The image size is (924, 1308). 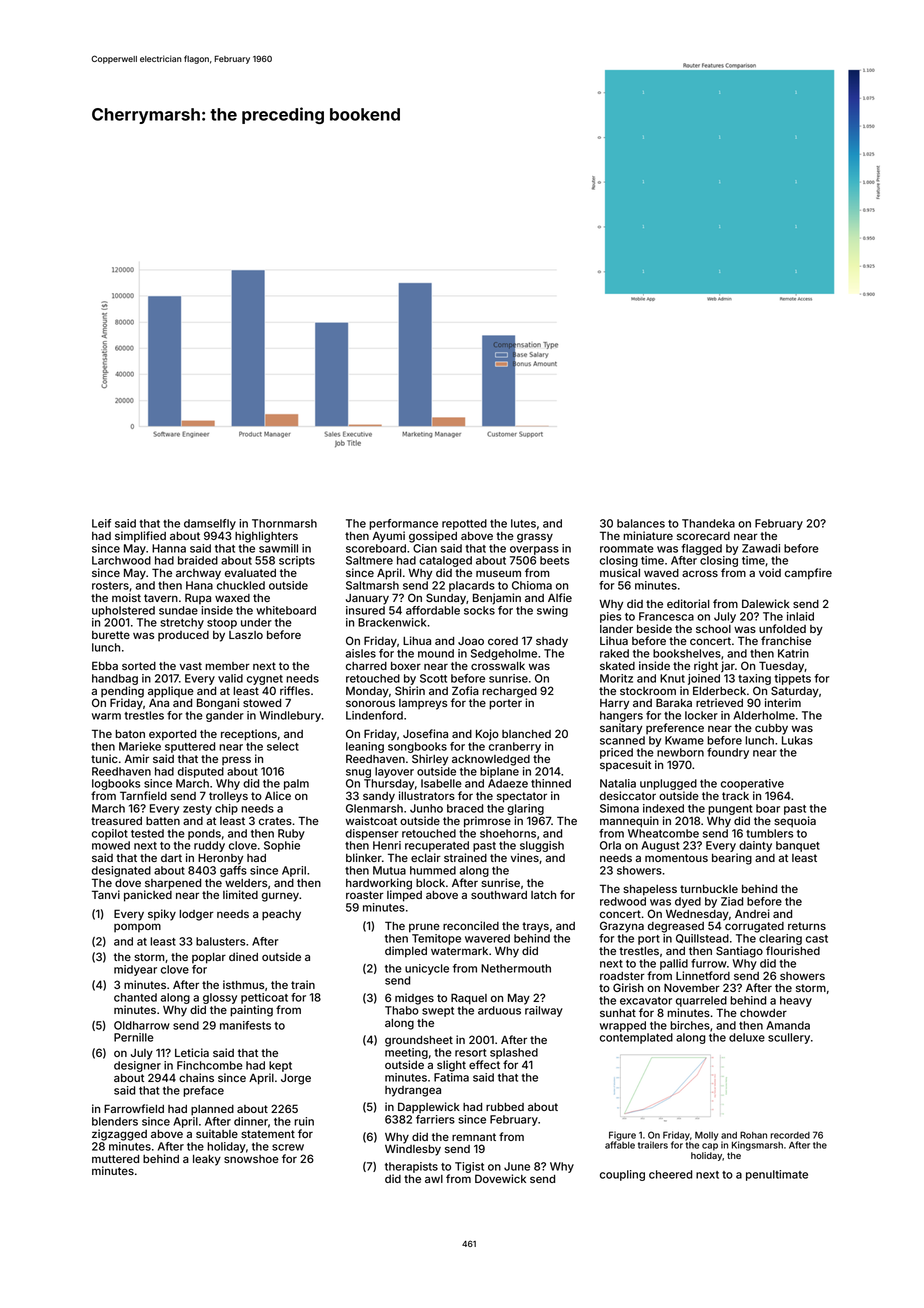 What do you see at coordinates (505, 1107) in the page?
I see `rubbed` at bounding box center [505, 1107].
